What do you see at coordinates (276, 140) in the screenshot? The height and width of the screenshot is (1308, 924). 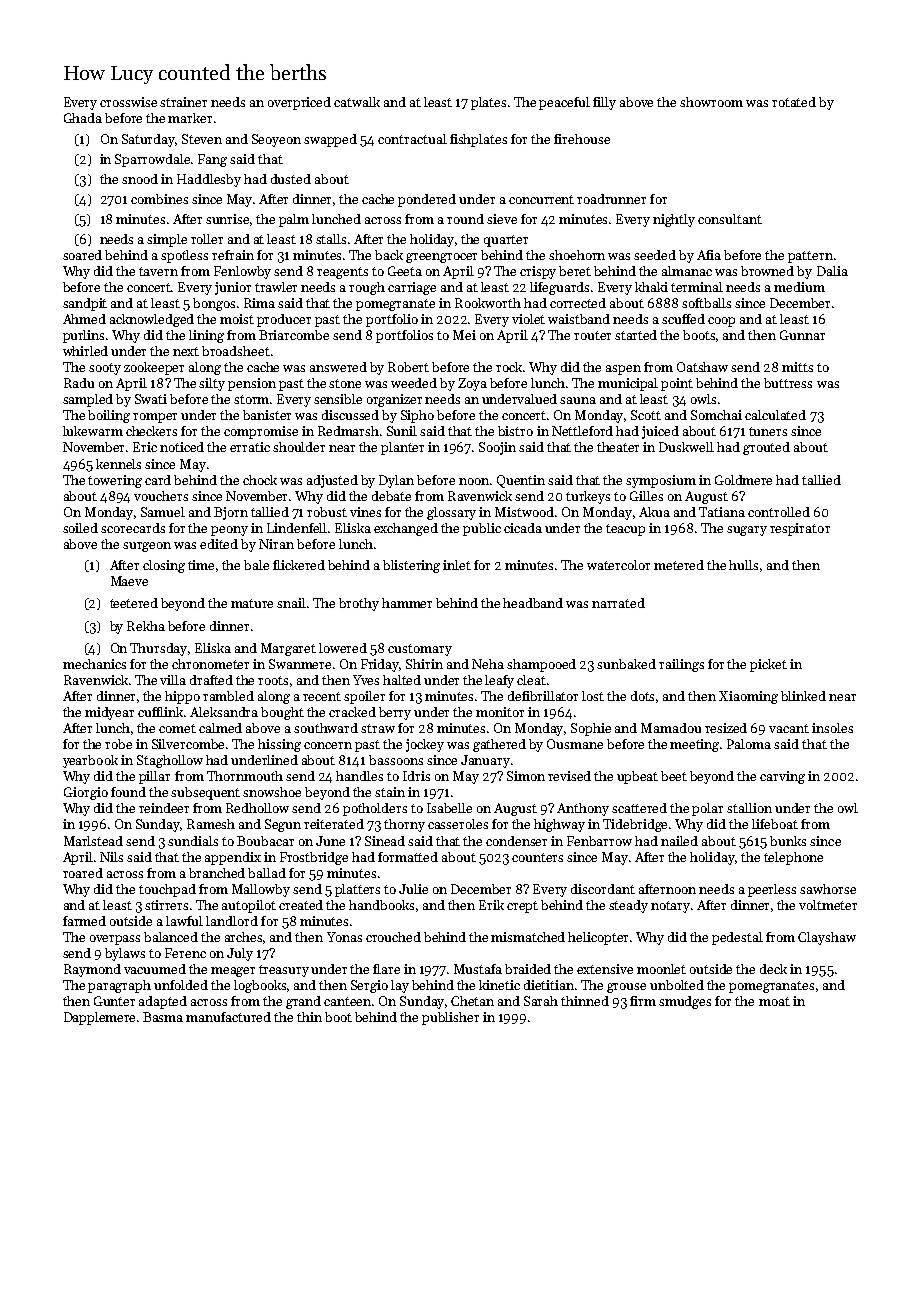 I see `Seoyeon` at bounding box center [276, 140].
